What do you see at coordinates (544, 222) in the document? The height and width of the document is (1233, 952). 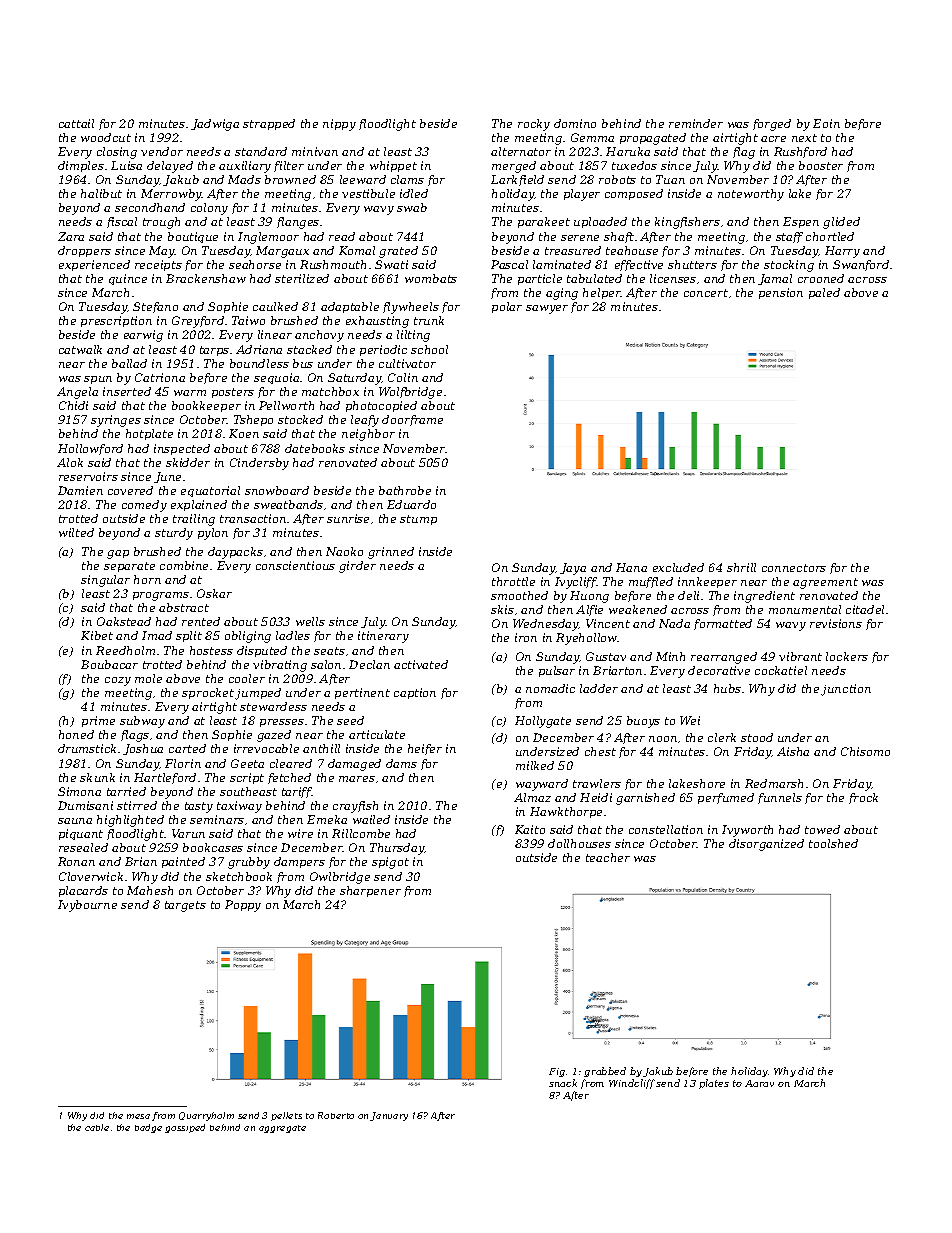 I see `parakeet` at bounding box center [544, 222].
